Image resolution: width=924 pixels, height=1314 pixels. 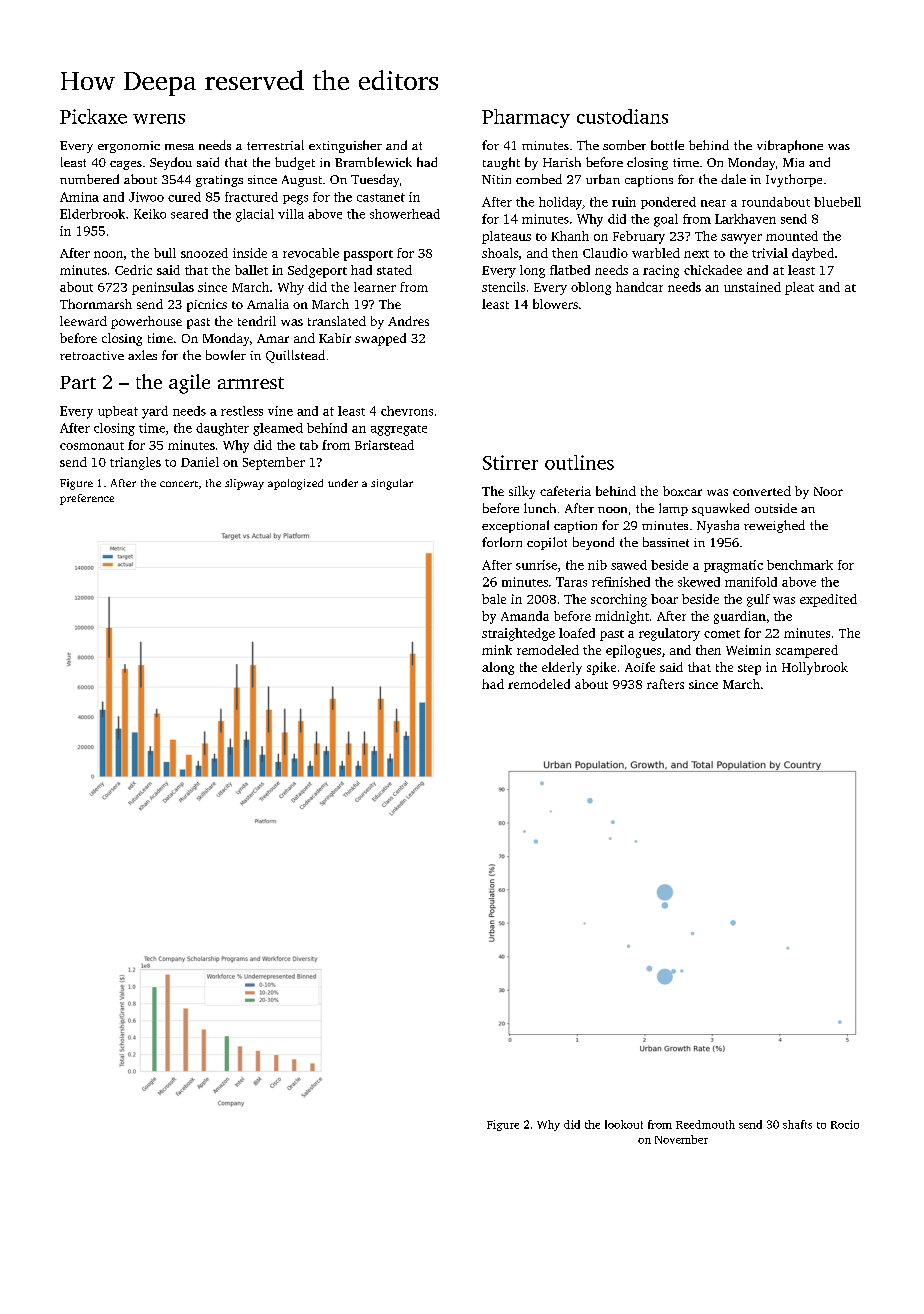 What do you see at coordinates (497, 650) in the document?
I see `mink` at bounding box center [497, 650].
